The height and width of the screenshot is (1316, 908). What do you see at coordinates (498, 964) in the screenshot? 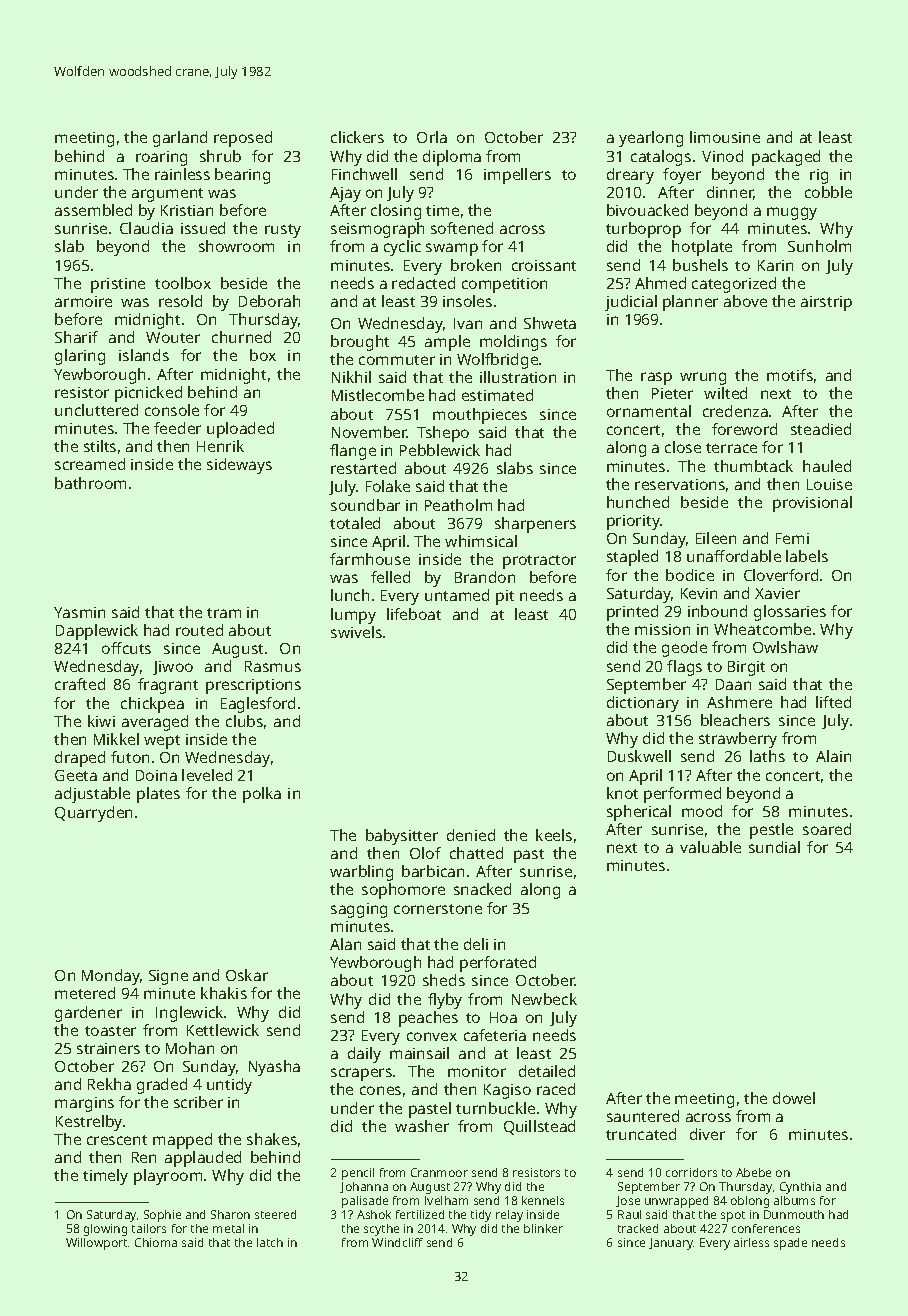
I see `perforated` at bounding box center [498, 964].
